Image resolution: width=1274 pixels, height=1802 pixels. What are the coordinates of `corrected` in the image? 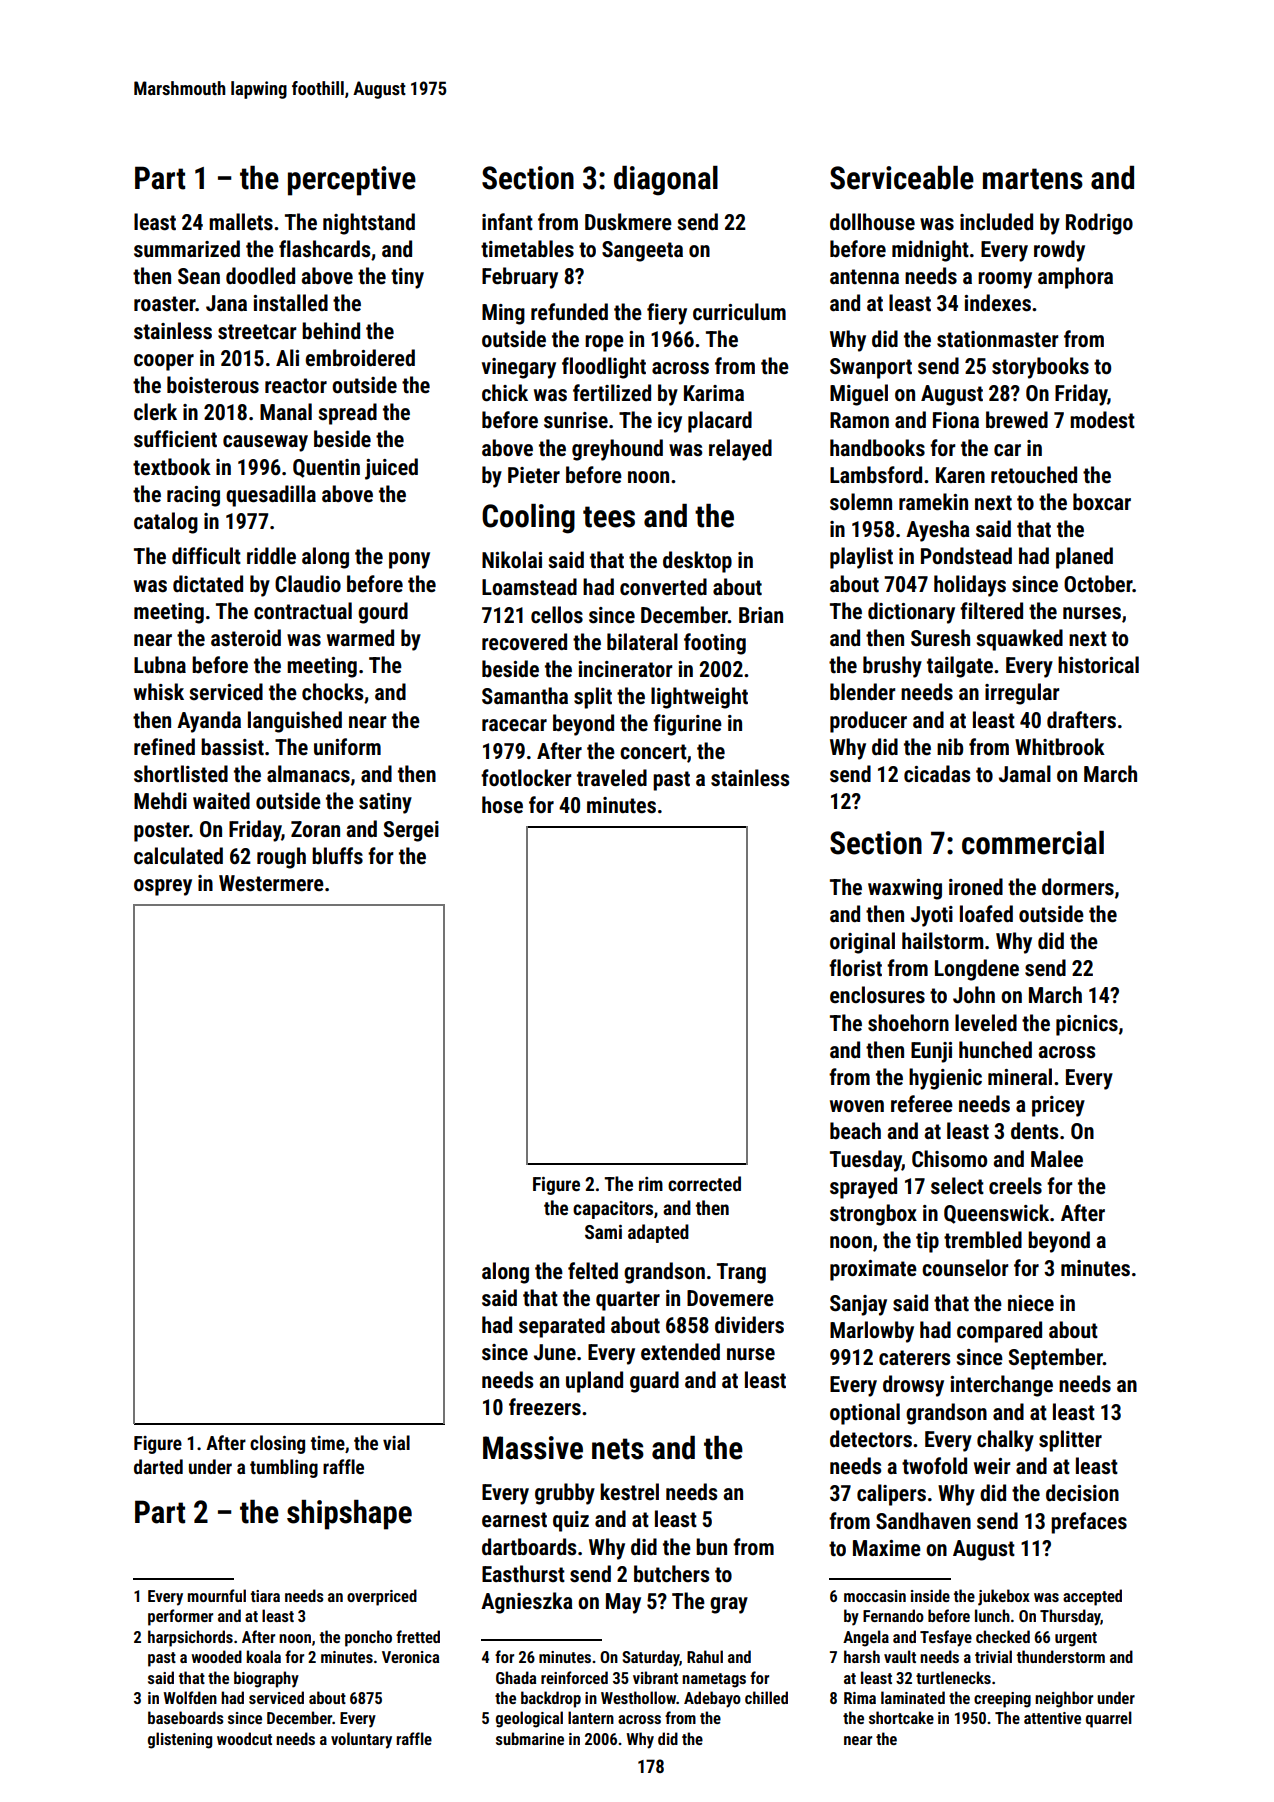 It's located at (704, 1183).
